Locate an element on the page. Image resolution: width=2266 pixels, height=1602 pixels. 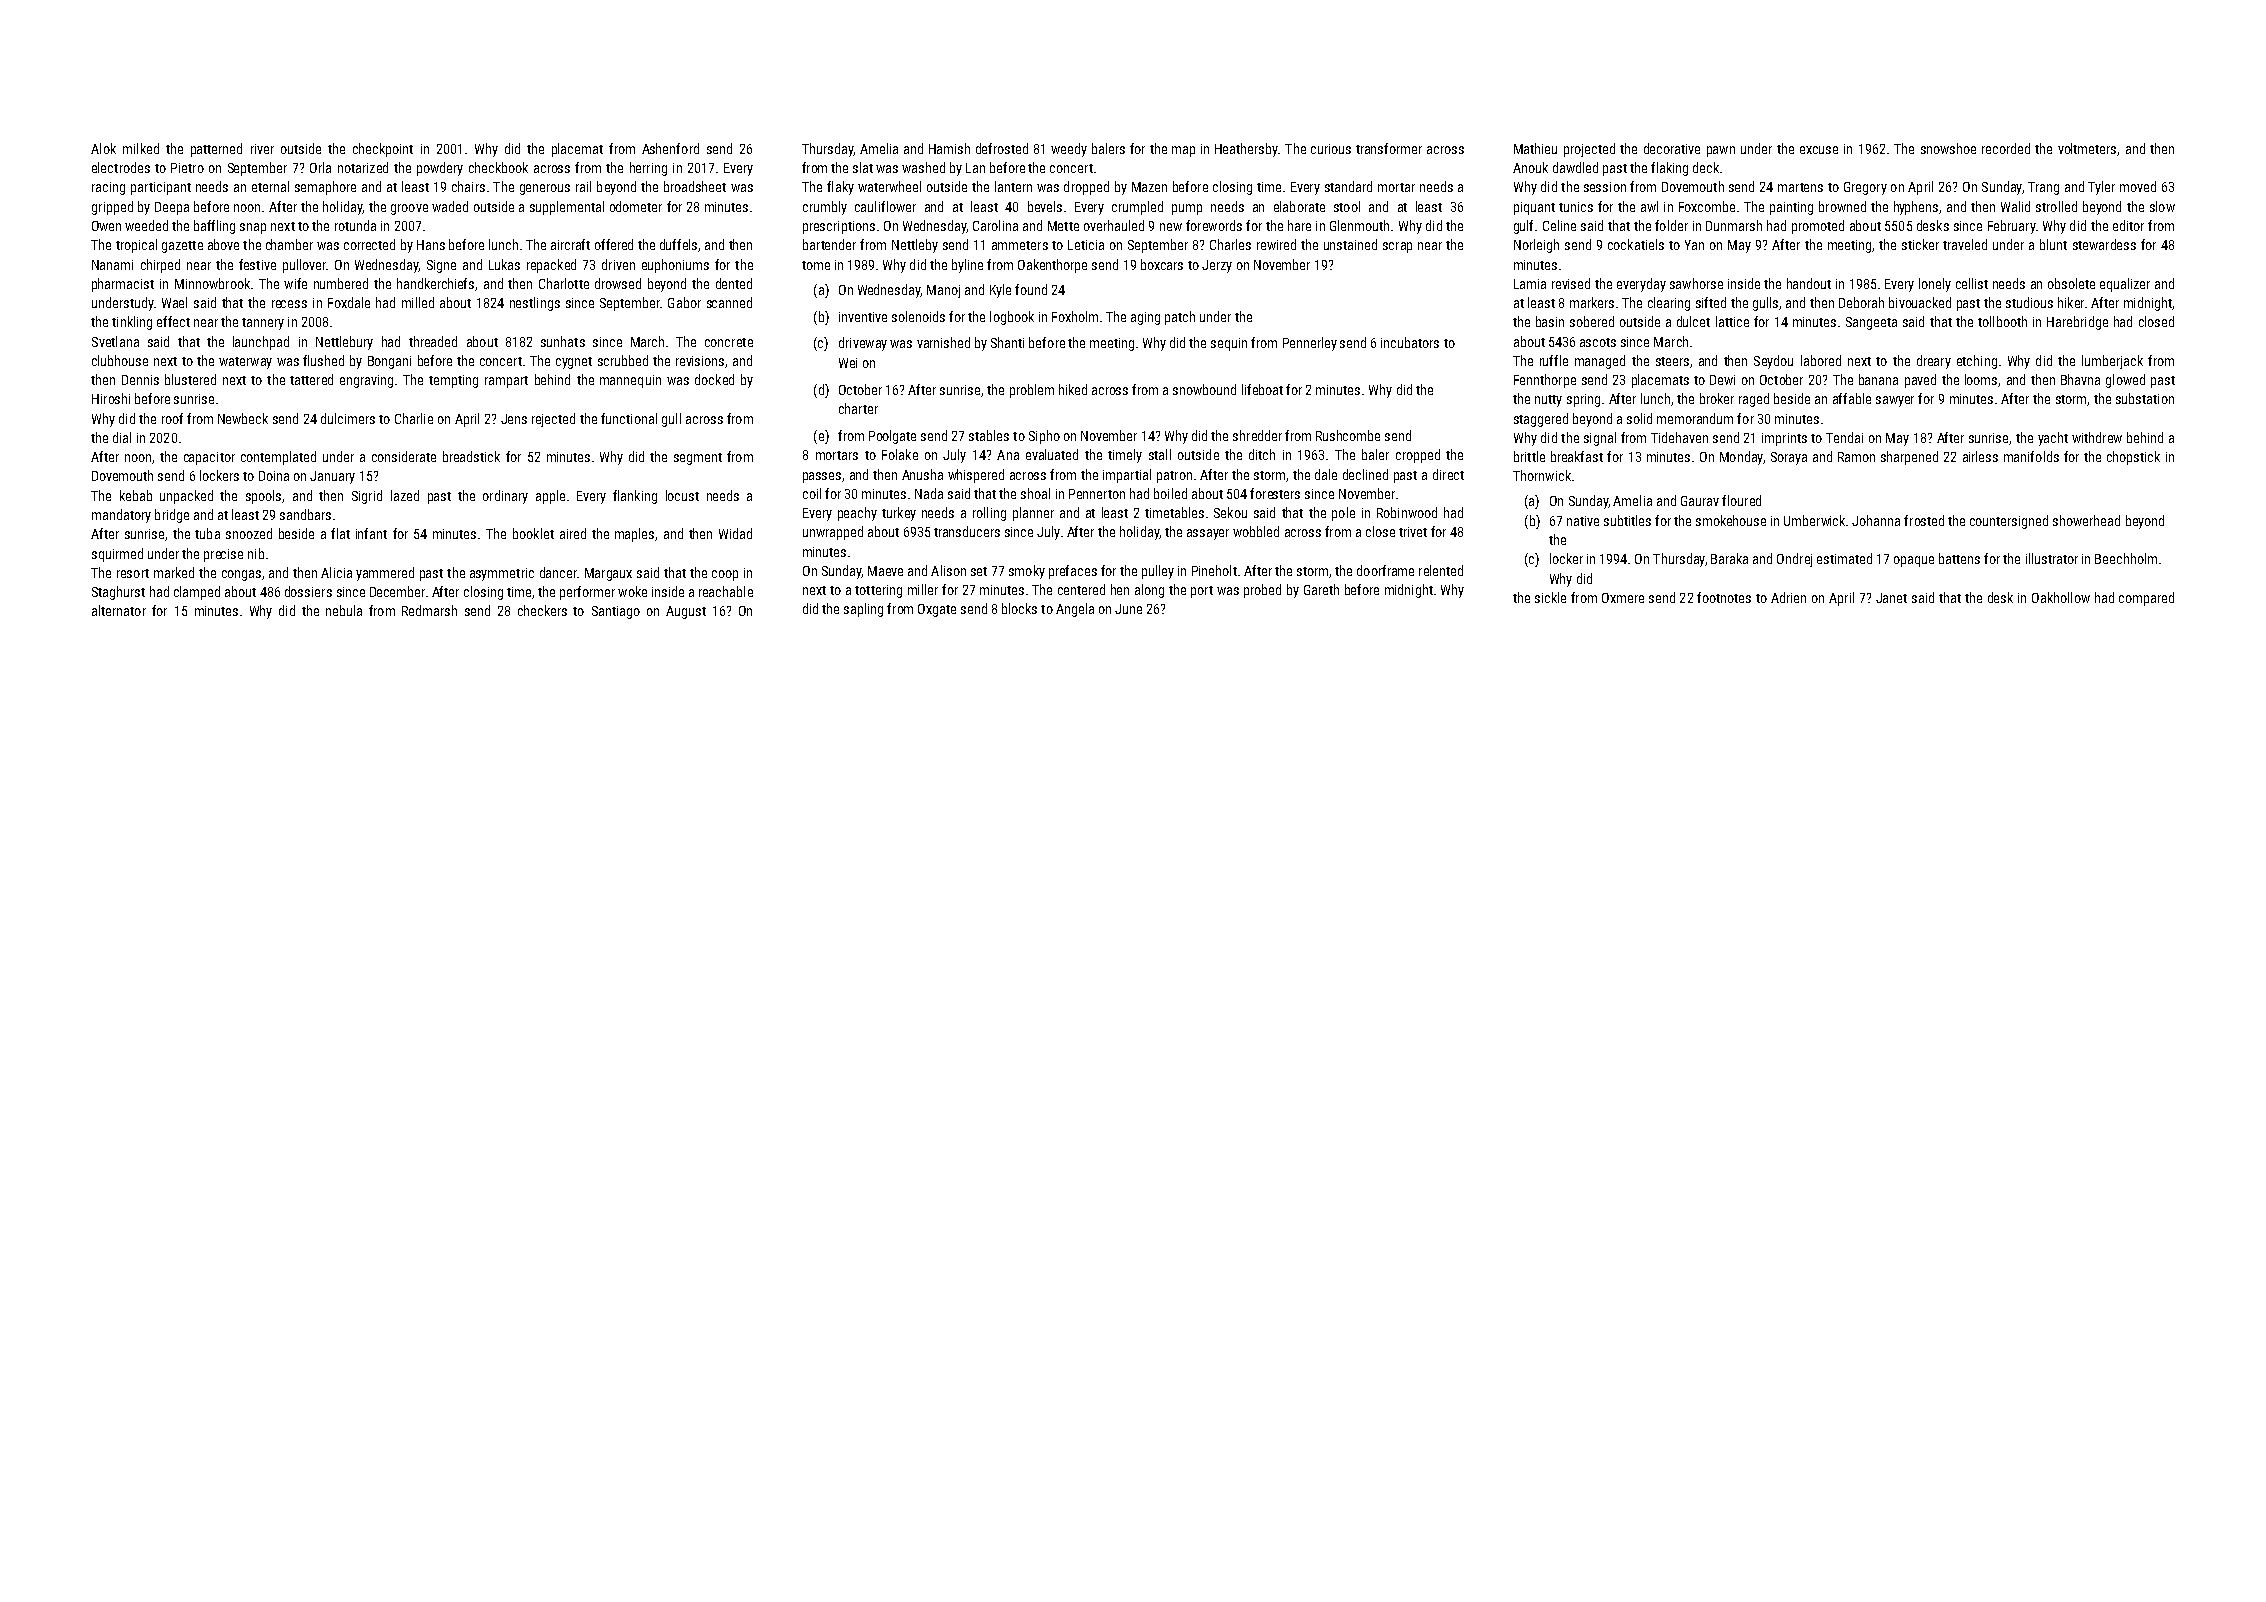
decorative is located at coordinates (1672, 148).
